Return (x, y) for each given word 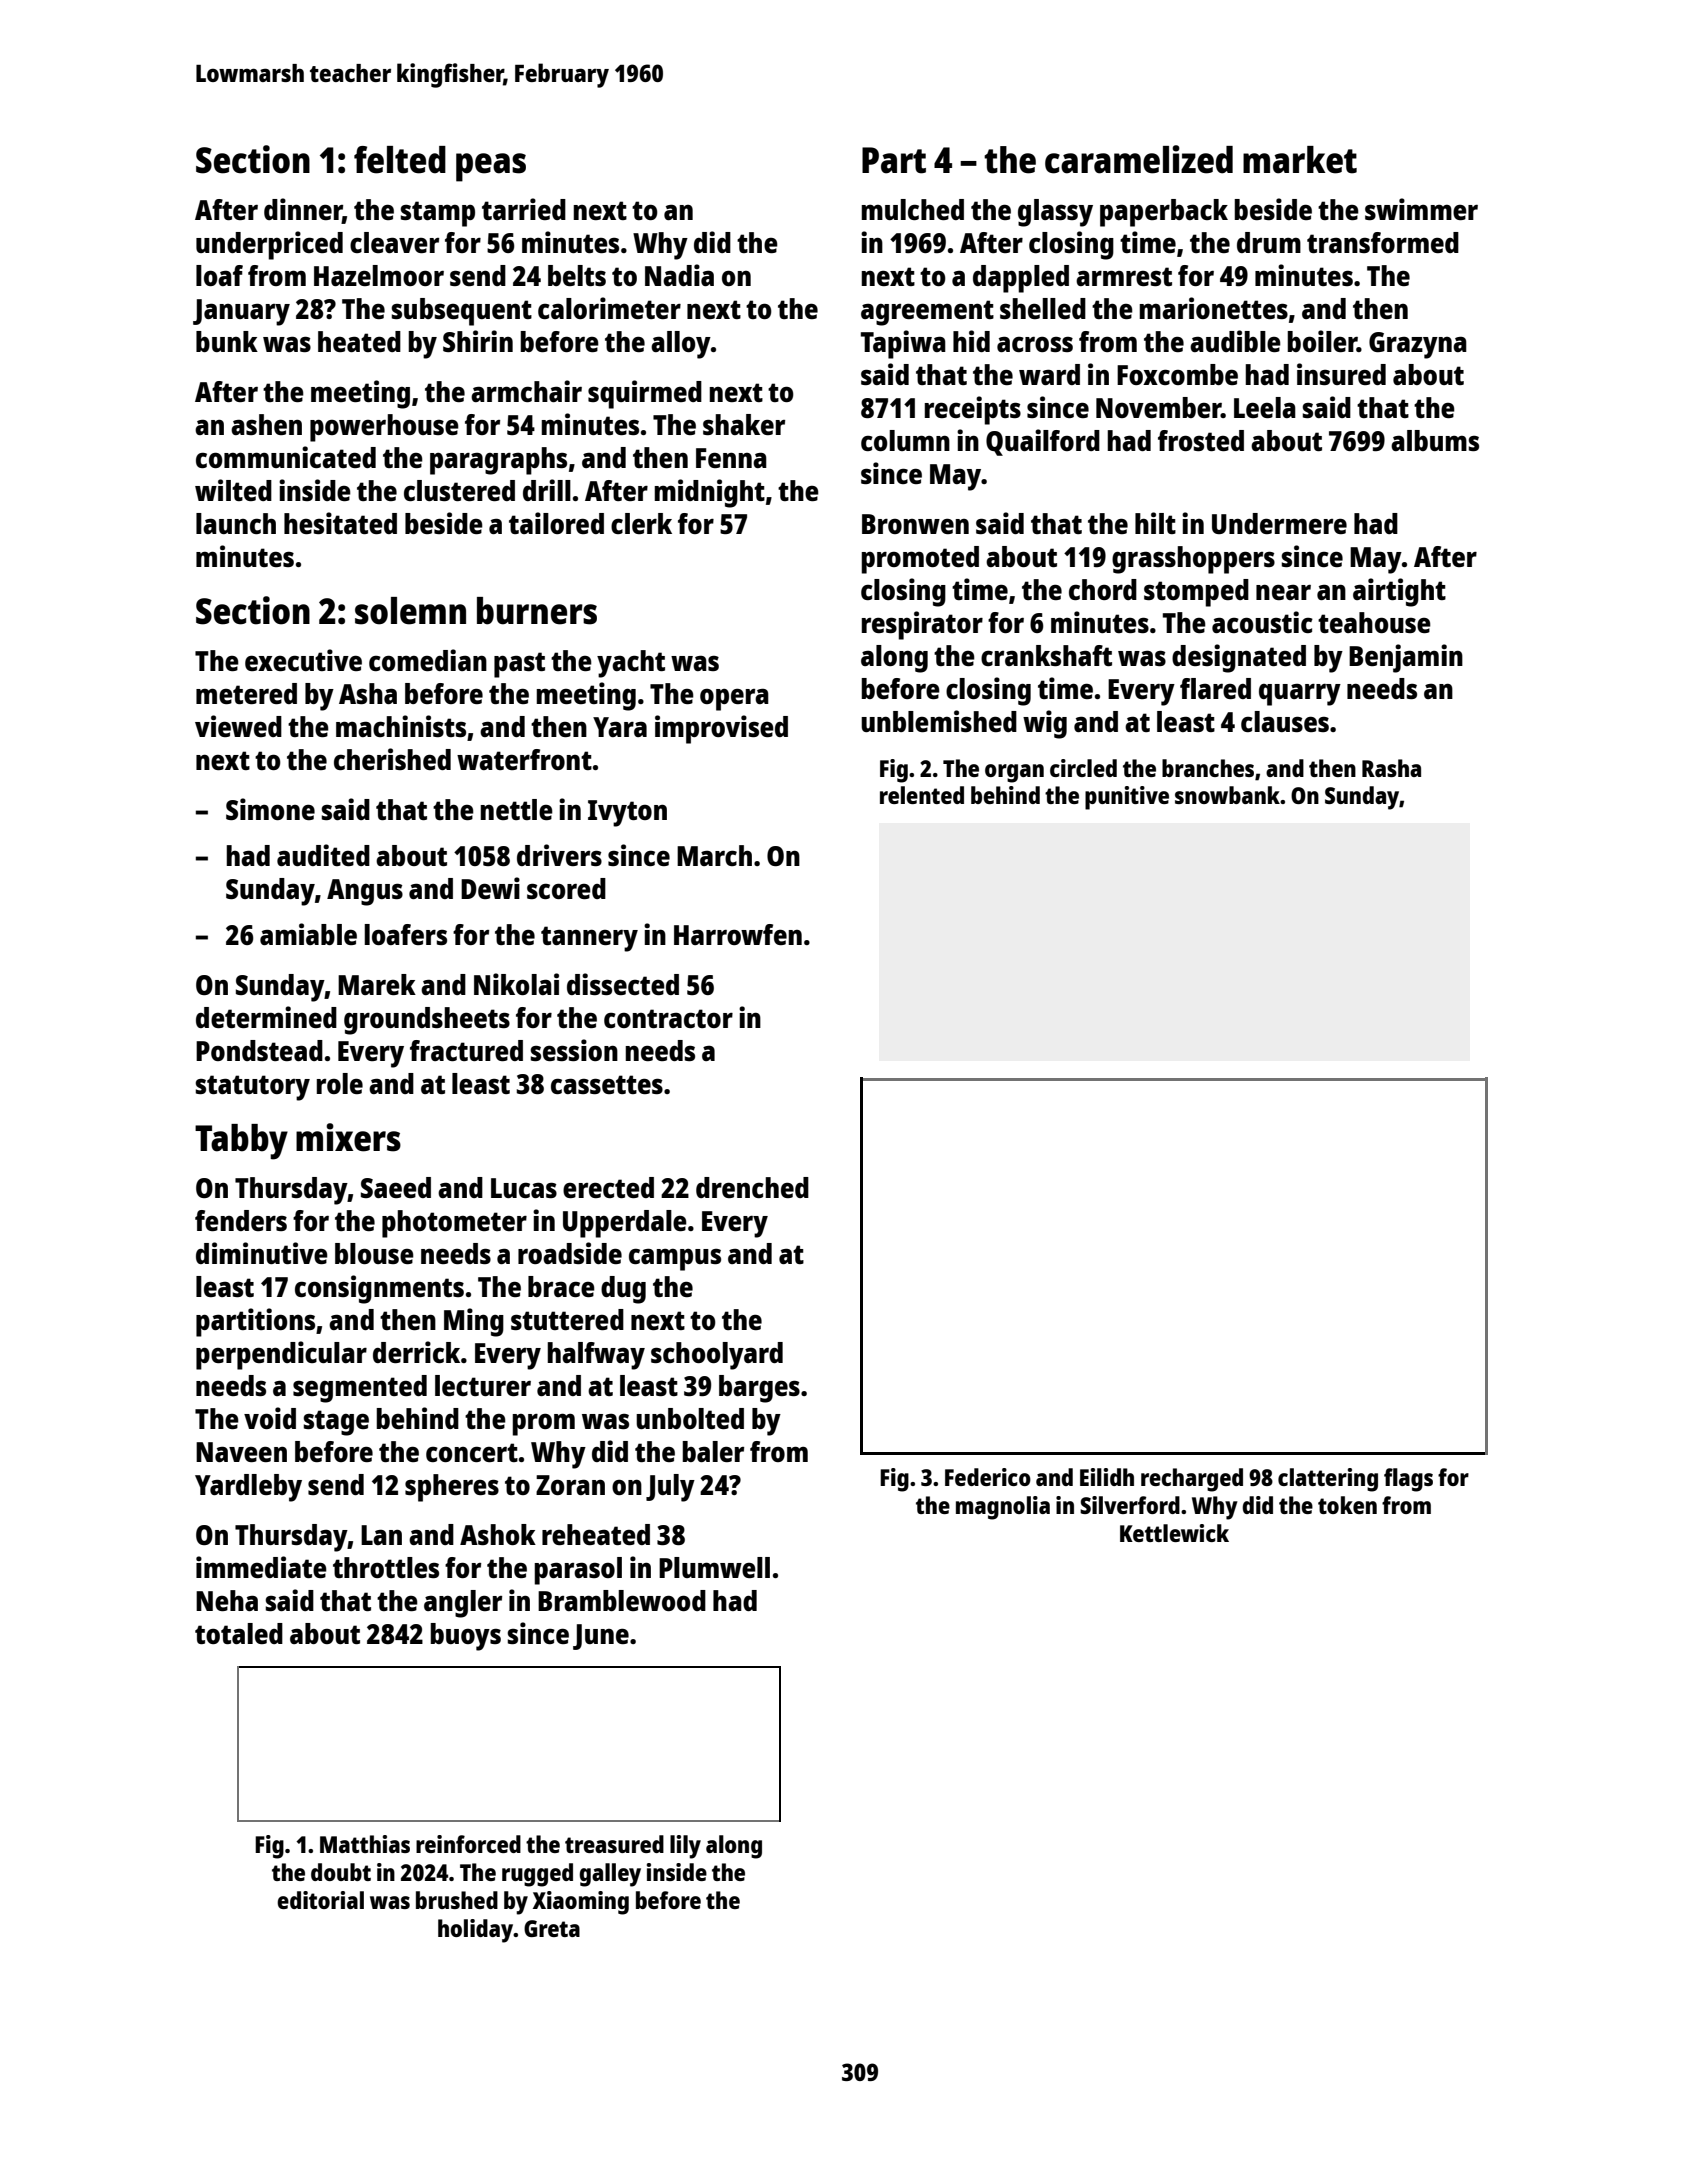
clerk (641, 523)
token (1347, 1505)
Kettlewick (1174, 1533)
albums (1435, 440)
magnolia (1003, 1508)
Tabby (241, 1142)
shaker (744, 424)
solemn (410, 611)
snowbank (1227, 795)
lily (685, 1847)
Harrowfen (738, 934)
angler (463, 1604)
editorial (320, 1900)
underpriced (269, 245)
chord (1103, 589)
